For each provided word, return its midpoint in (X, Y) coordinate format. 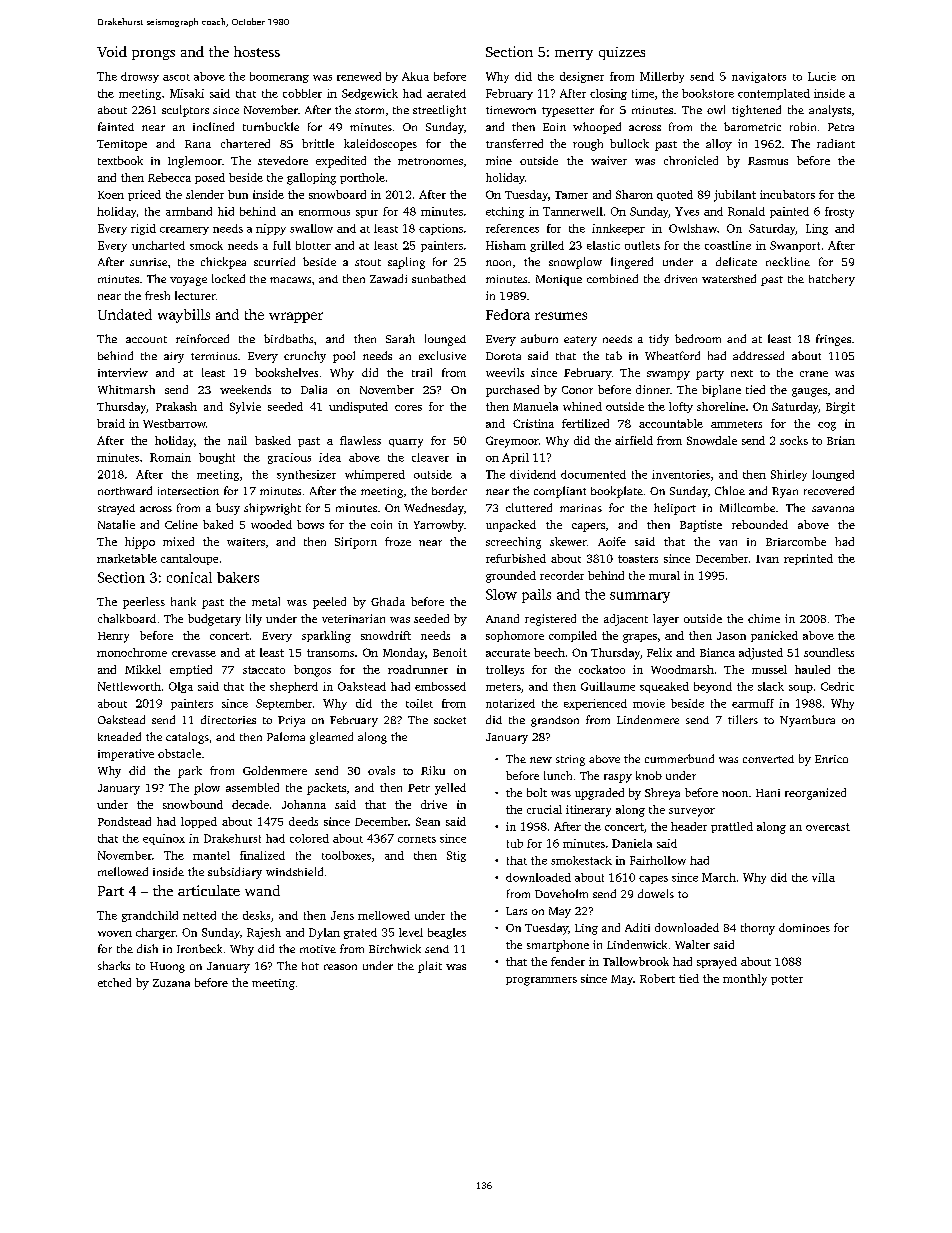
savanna (833, 509)
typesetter (568, 112)
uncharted (158, 245)
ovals (381, 770)
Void (112, 51)
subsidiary (235, 873)
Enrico (831, 759)
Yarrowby (439, 526)
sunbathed (439, 278)
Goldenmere (275, 770)
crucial (544, 809)
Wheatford (672, 355)
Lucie (822, 76)
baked (218, 524)
